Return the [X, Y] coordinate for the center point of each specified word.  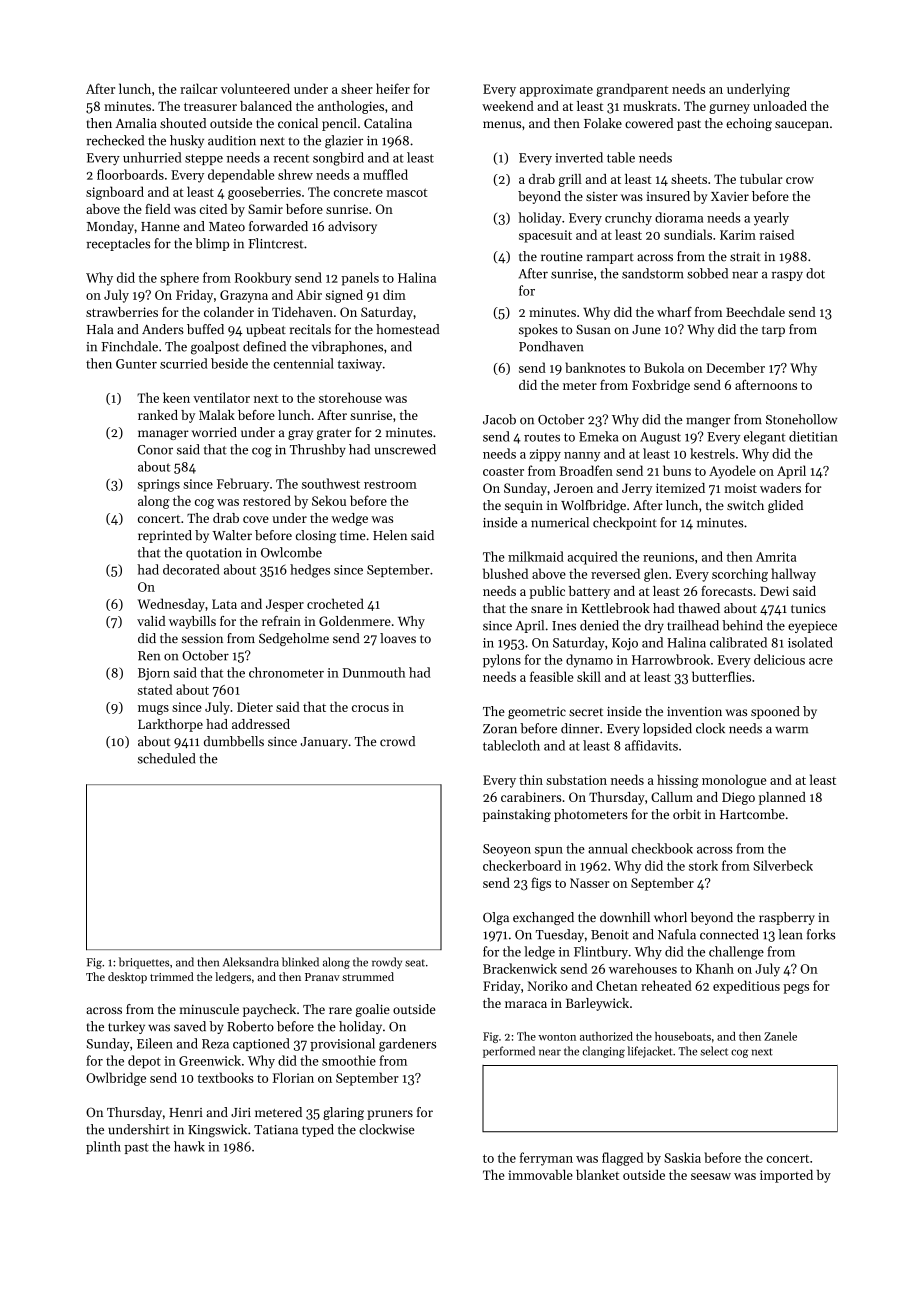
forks [821, 934]
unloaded [780, 106]
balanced [266, 106]
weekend [508, 106]
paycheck [269, 1010]
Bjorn [154, 674]
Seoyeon [507, 850]
